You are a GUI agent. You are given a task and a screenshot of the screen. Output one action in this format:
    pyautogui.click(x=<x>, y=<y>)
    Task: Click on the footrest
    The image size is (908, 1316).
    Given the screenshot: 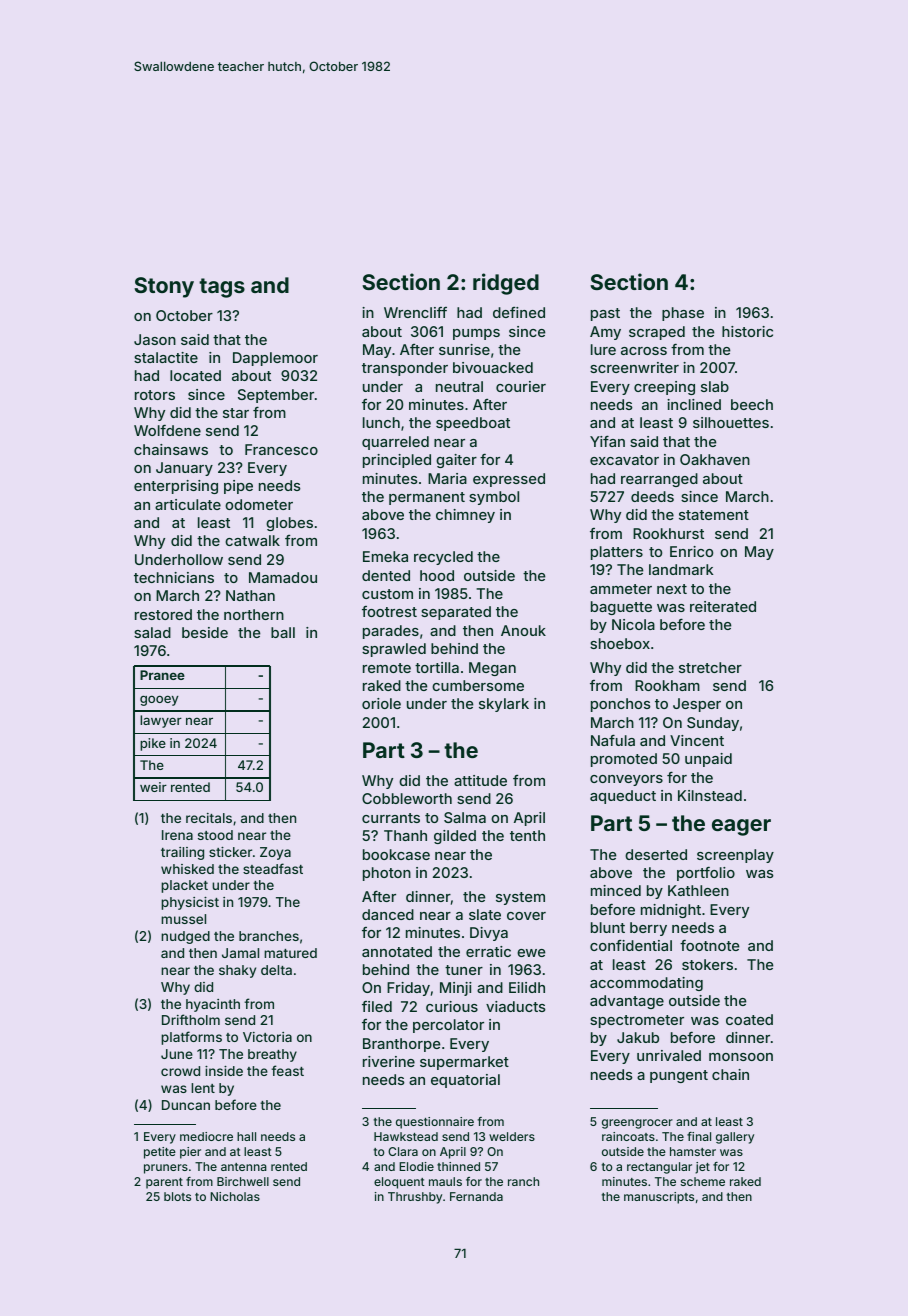 What is the action you would take?
    pyautogui.click(x=389, y=611)
